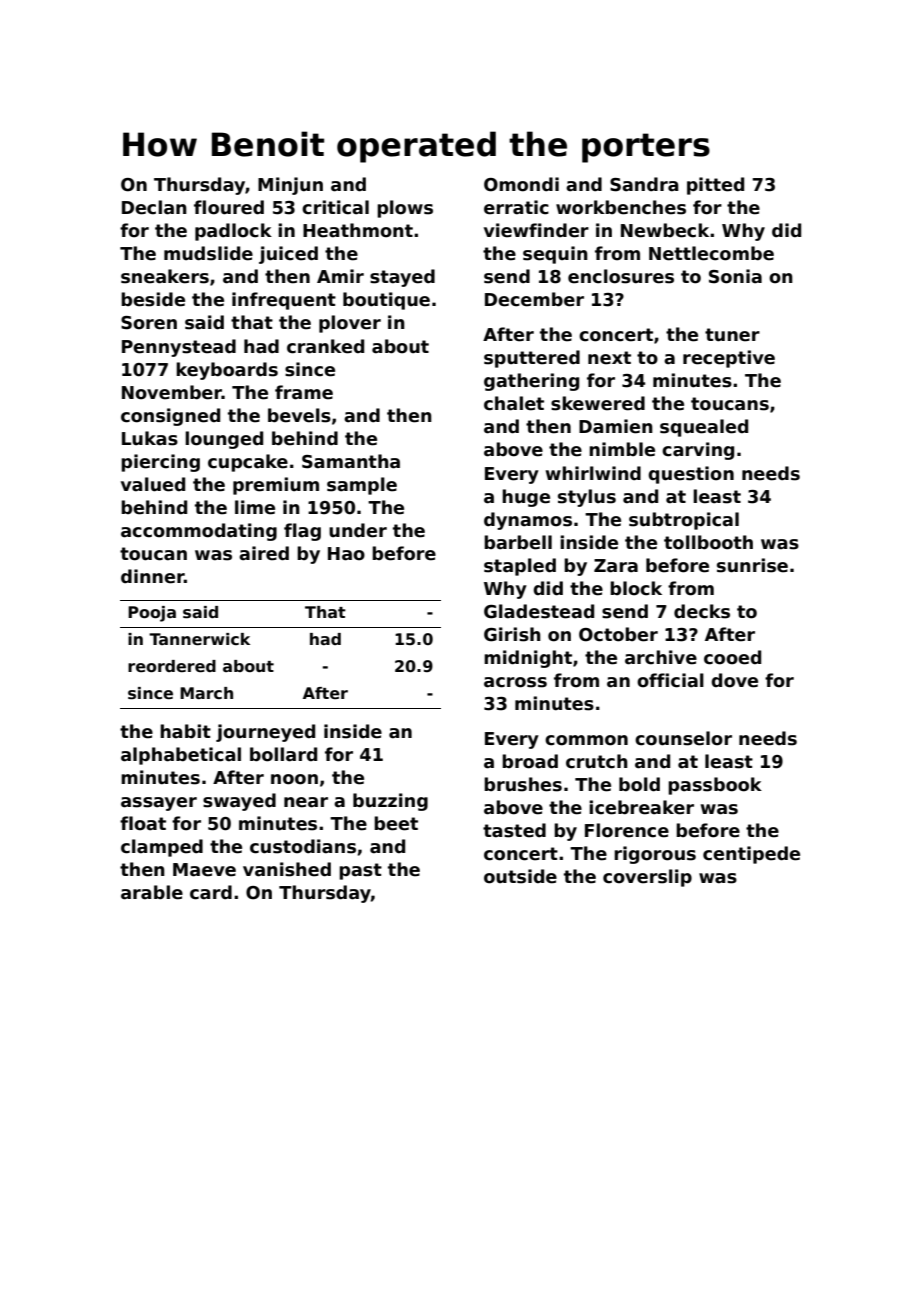 This image has width=924, height=1311. I want to click on sneakers, so click(165, 276).
